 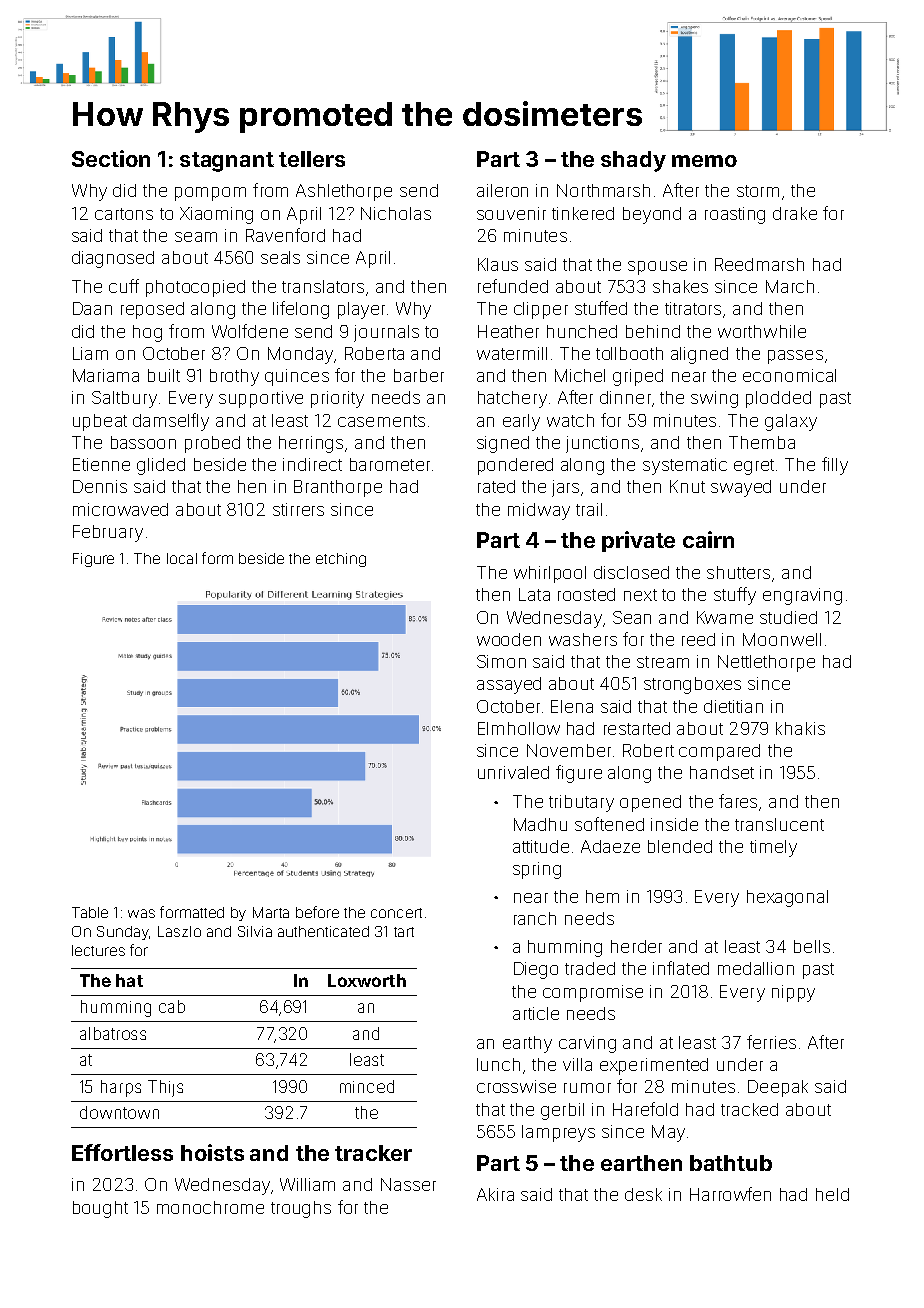 I want to click on stagnant, so click(x=227, y=162).
